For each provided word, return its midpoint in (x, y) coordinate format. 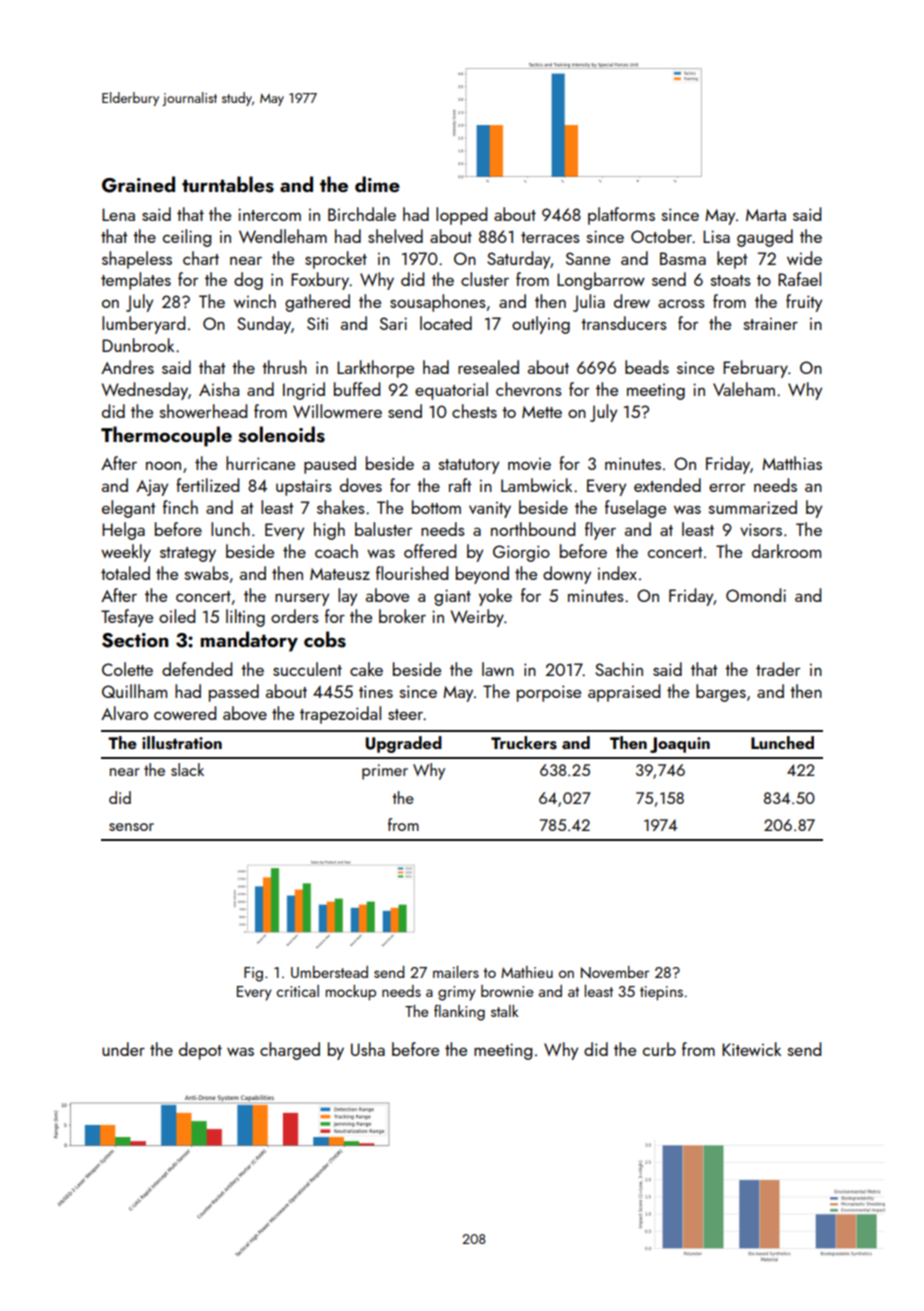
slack (187, 769)
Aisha (219, 389)
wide (804, 258)
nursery (302, 599)
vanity (490, 510)
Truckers (524, 743)
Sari (393, 323)
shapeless (137, 260)
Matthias (792, 463)
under (123, 1049)
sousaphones (438, 303)
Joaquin (680, 745)
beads (647, 367)
